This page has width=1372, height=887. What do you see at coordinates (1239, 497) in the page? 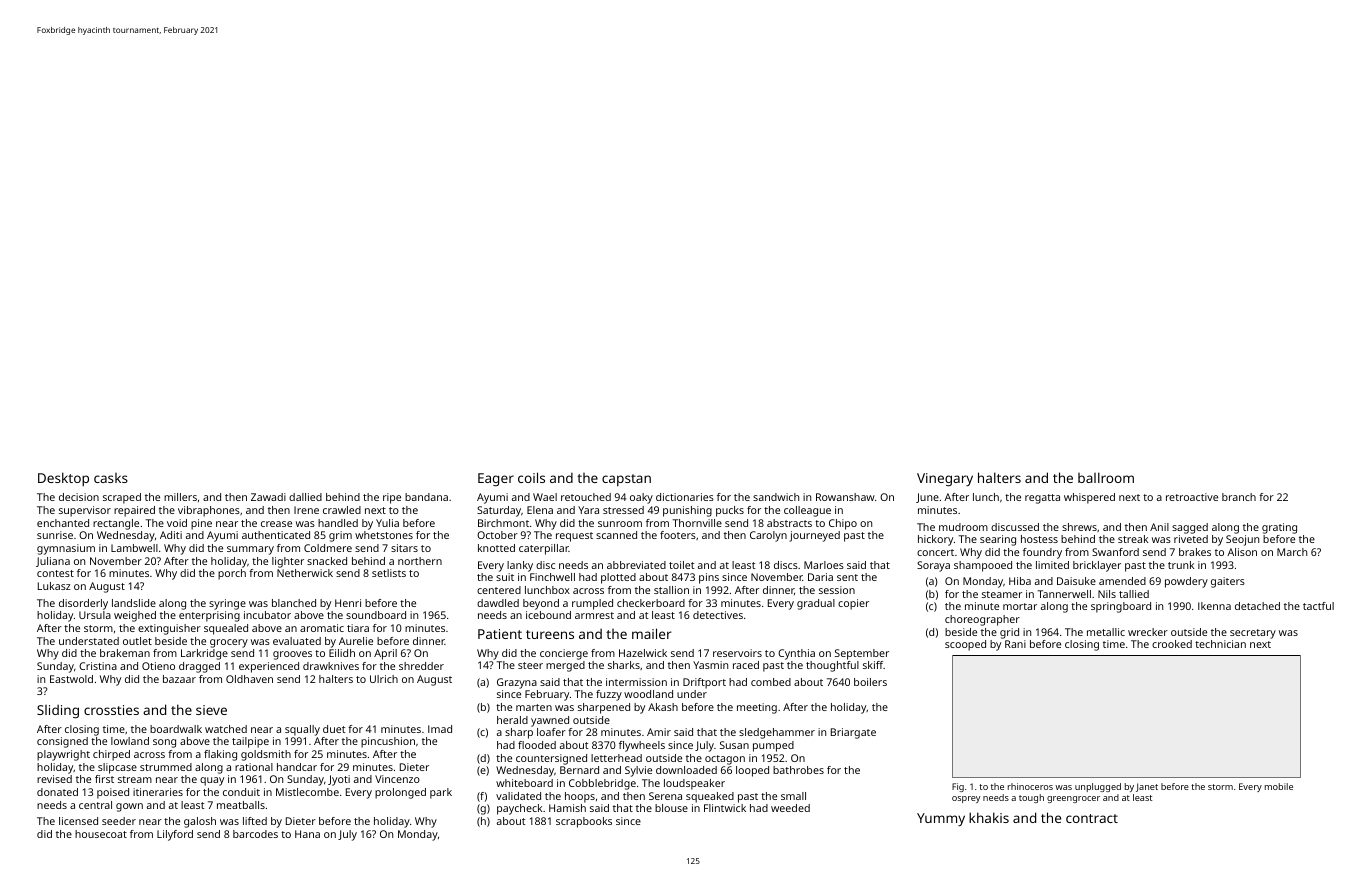
I see `branch` at bounding box center [1239, 497].
